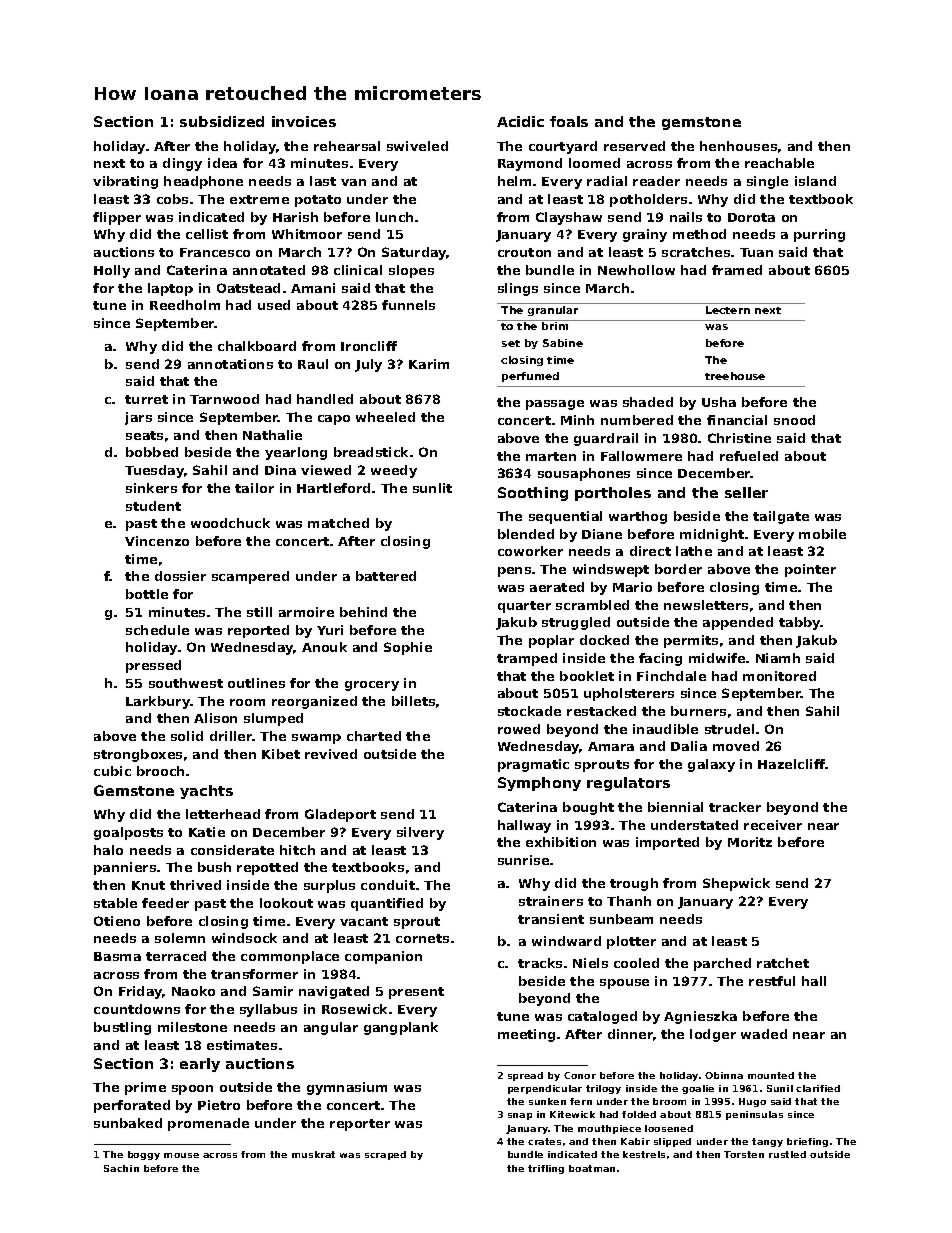 This screenshot has width=952, height=1233. What do you see at coordinates (313, 1154) in the screenshot?
I see `muskrat` at bounding box center [313, 1154].
